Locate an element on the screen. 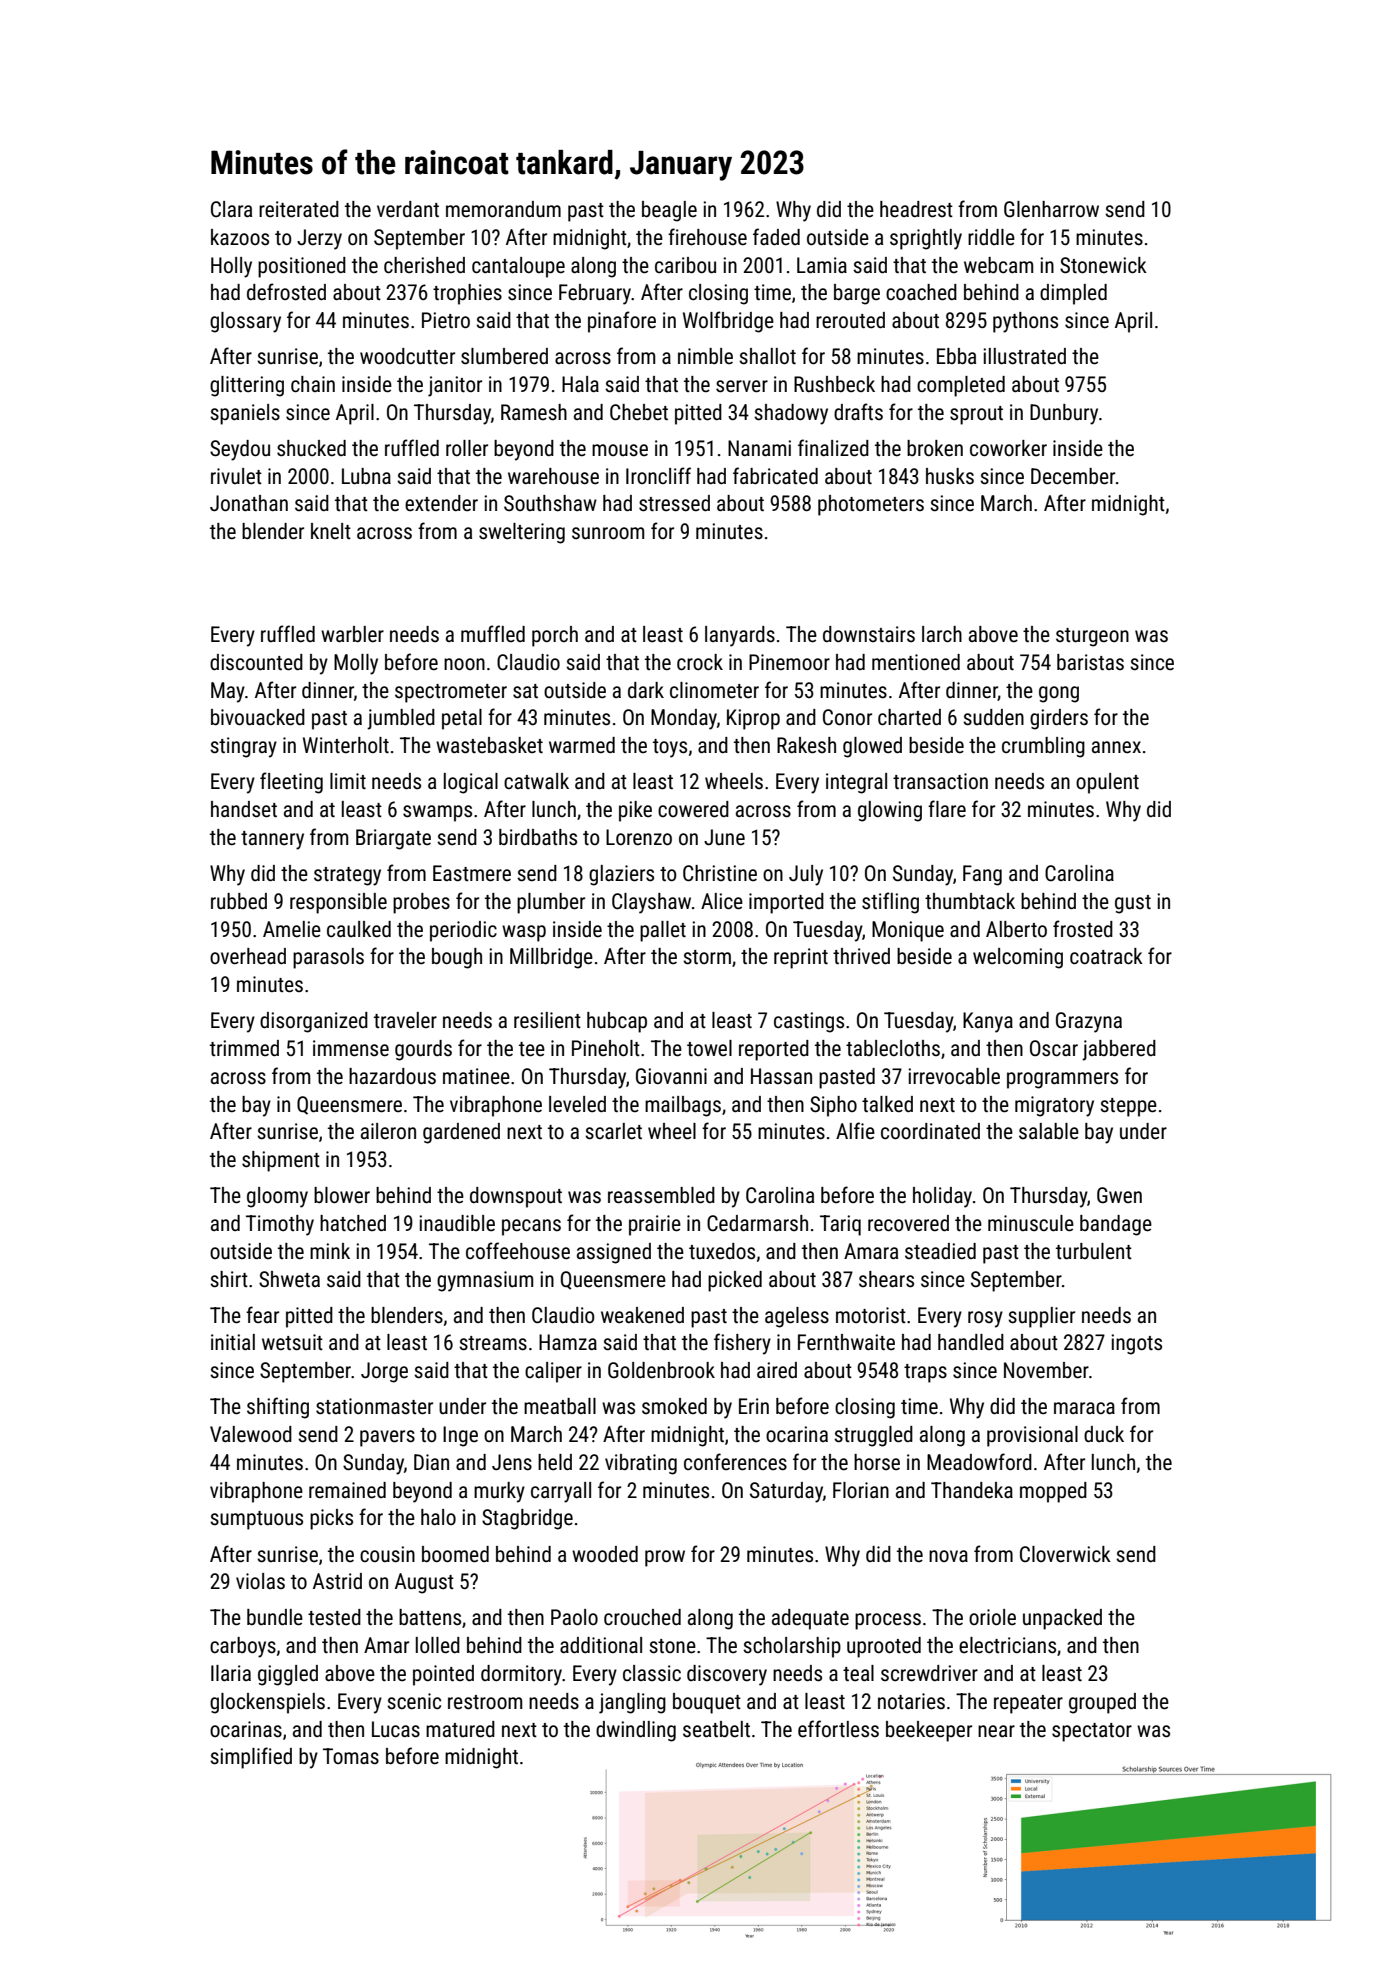  Pietro is located at coordinates (446, 320).
